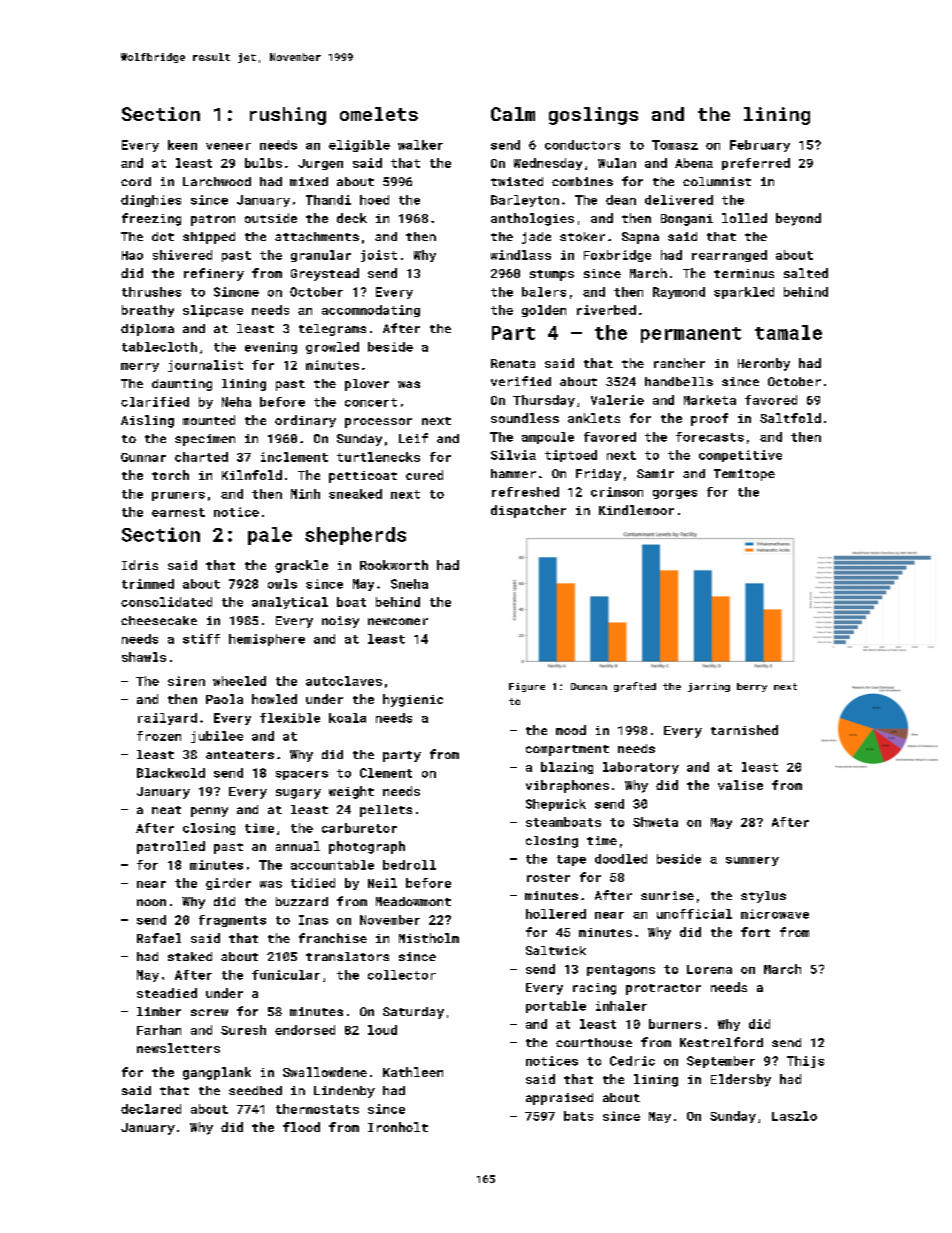 This document has height=1233, width=952. I want to click on Temitope, so click(744, 475).
